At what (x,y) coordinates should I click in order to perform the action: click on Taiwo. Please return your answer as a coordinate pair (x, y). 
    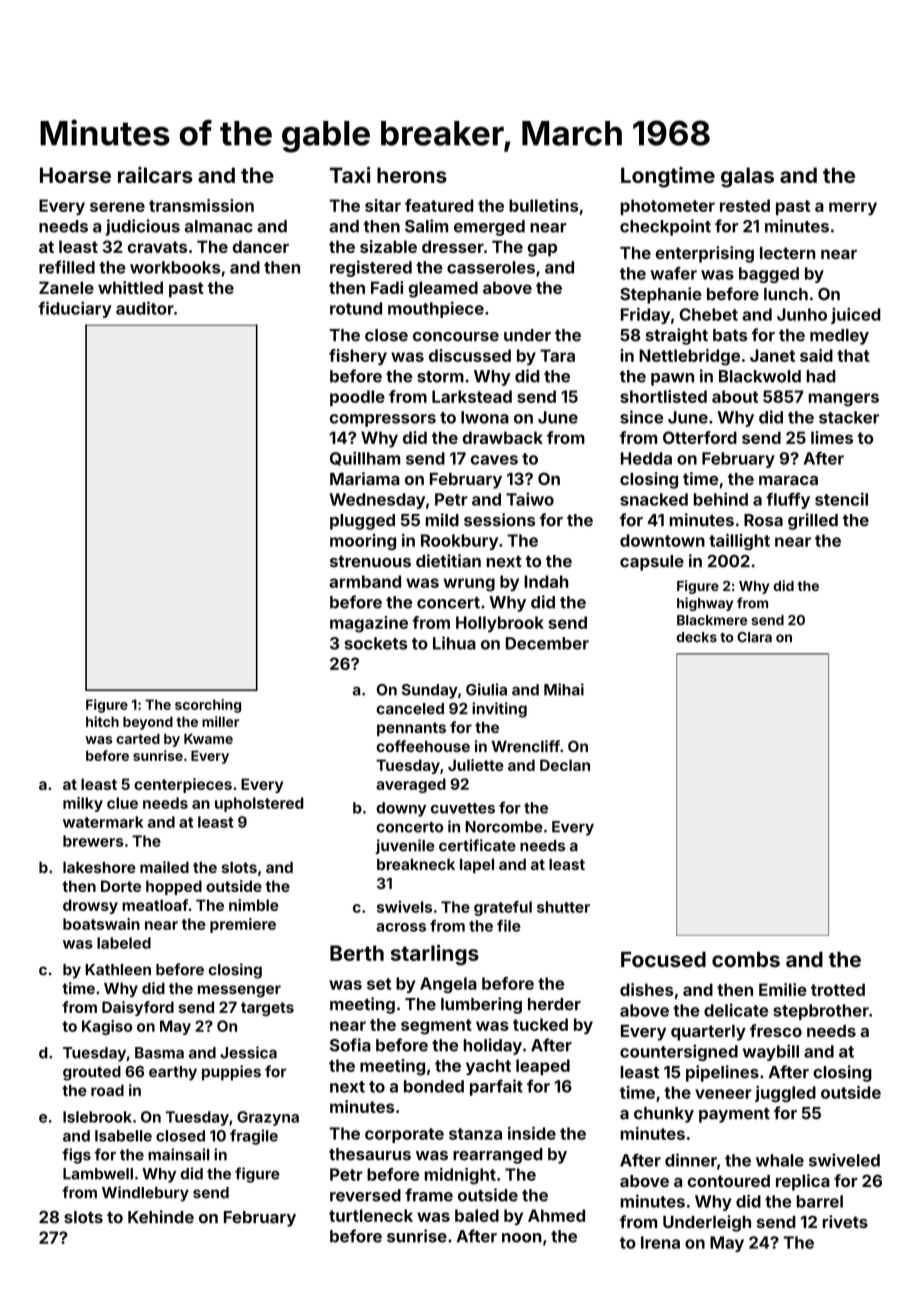
    Looking at the image, I should click on (530, 499).
